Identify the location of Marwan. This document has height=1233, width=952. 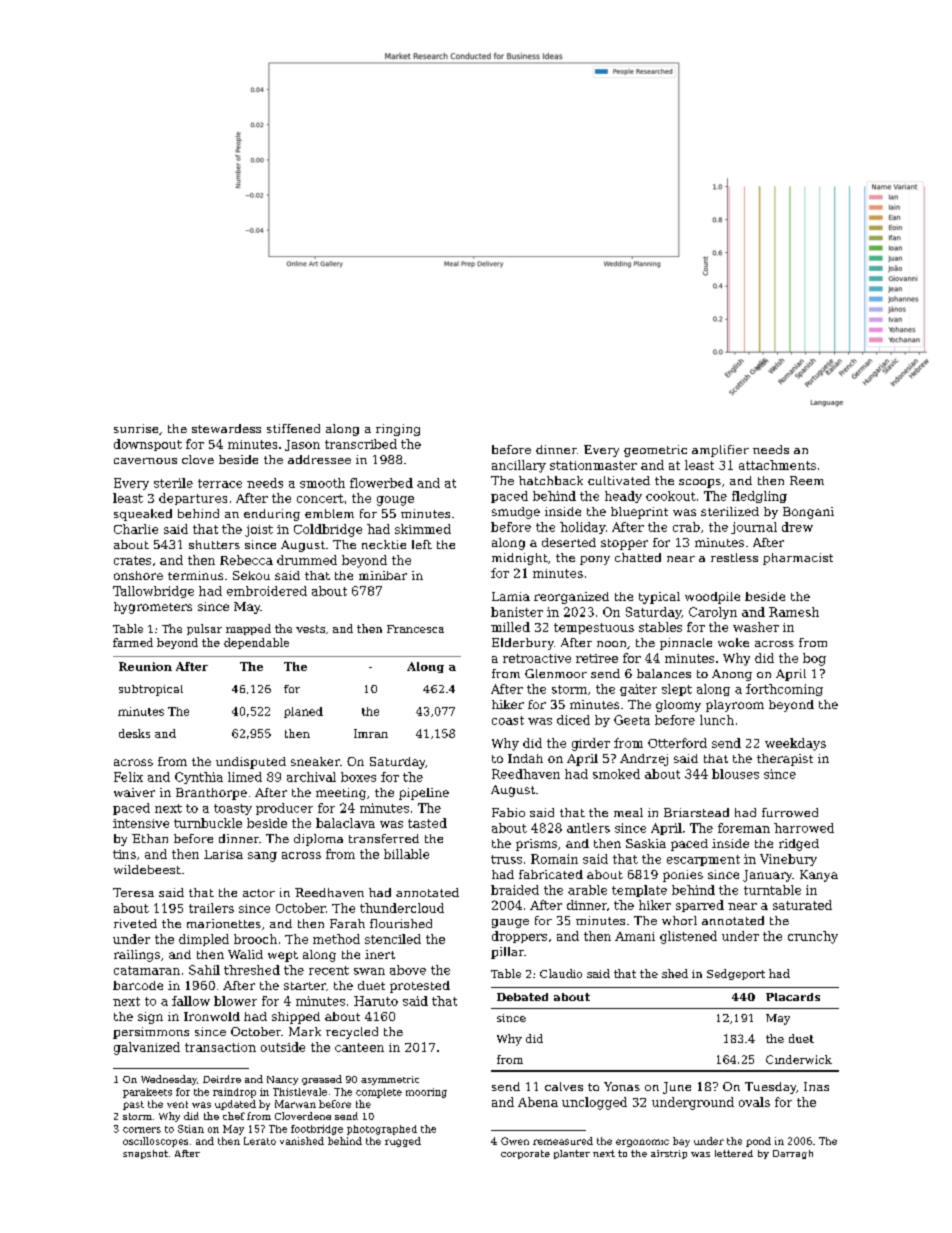
(295, 1104).
